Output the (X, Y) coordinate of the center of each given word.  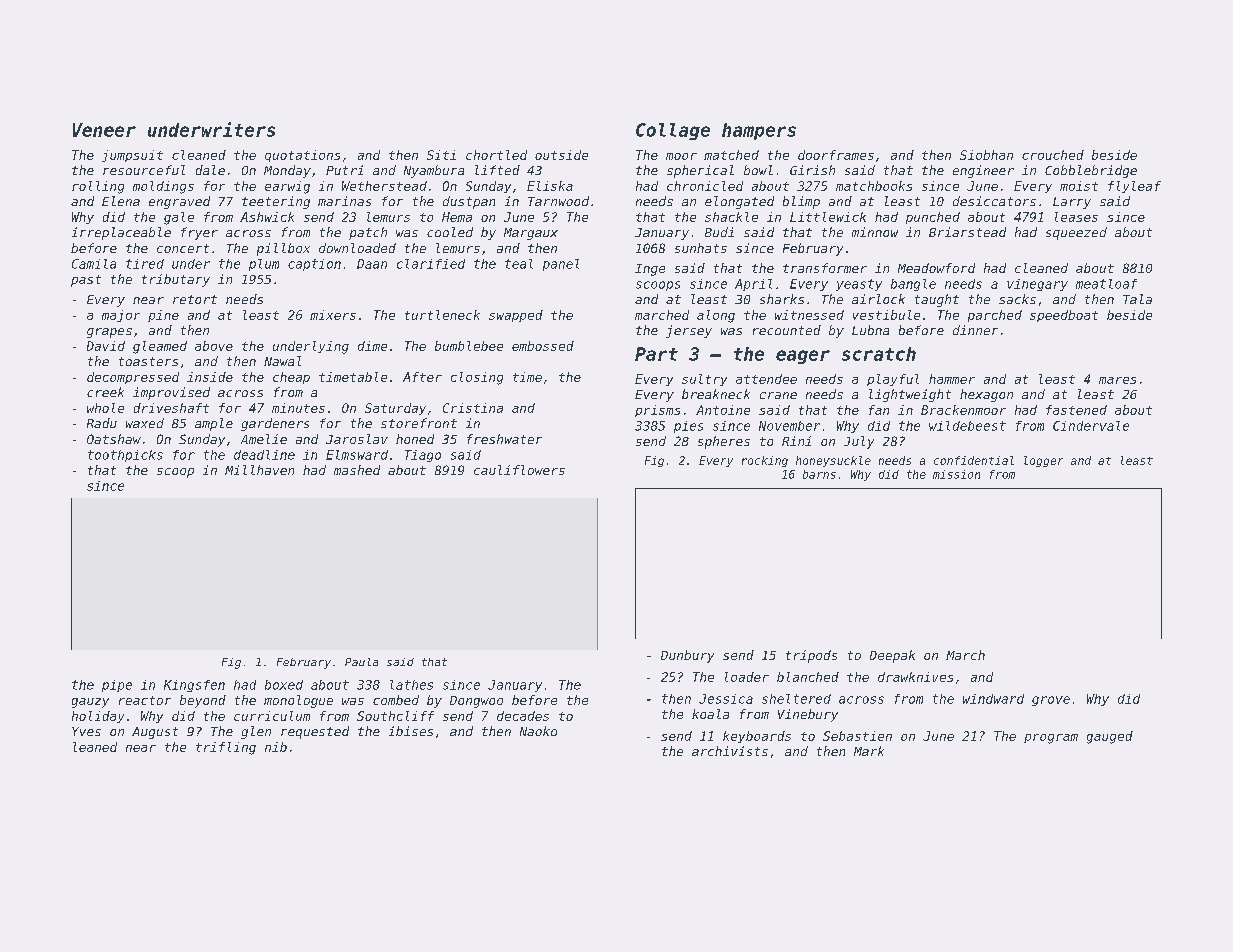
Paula (361, 662)
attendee (766, 379)
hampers (759, 131)
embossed (543, 346)
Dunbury (687, 656)
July (859, 442)
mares (1117, 380)
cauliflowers (519, 470)
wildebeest (967, 426)
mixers (333, 315)
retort (195, 299)
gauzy (90, 703)
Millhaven (259, 470)
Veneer (104, 130)
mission (956, 474)
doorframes (836, 155)
